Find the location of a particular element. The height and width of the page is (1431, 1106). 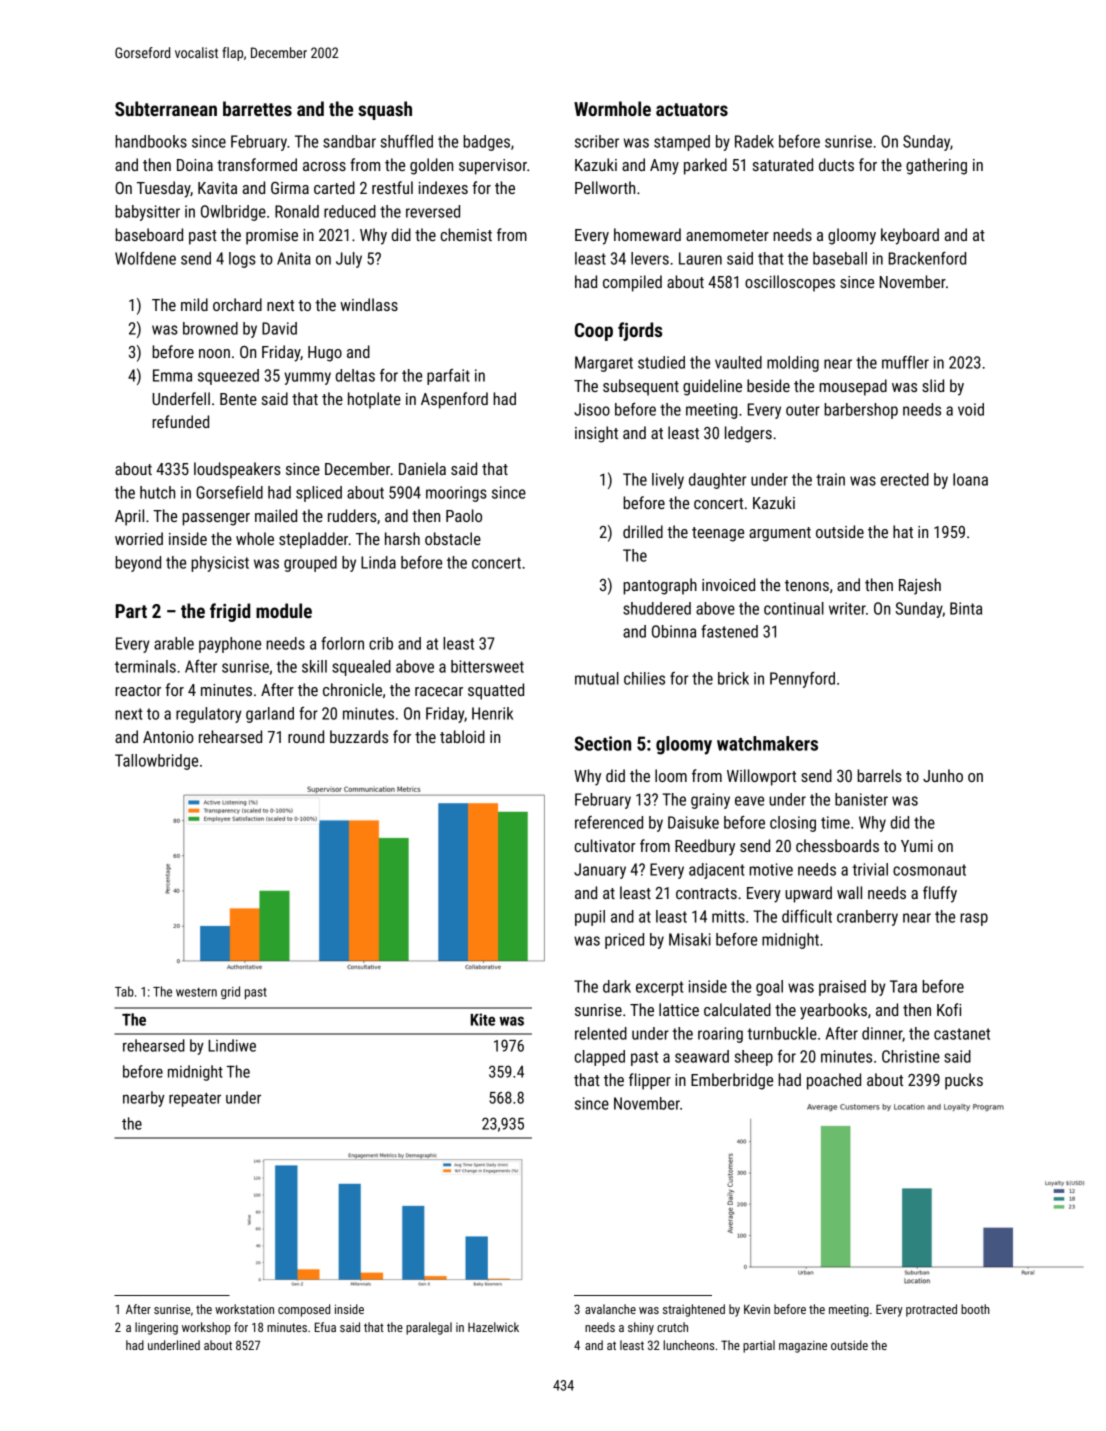

barrettes is located at coordinates (257, 108).
